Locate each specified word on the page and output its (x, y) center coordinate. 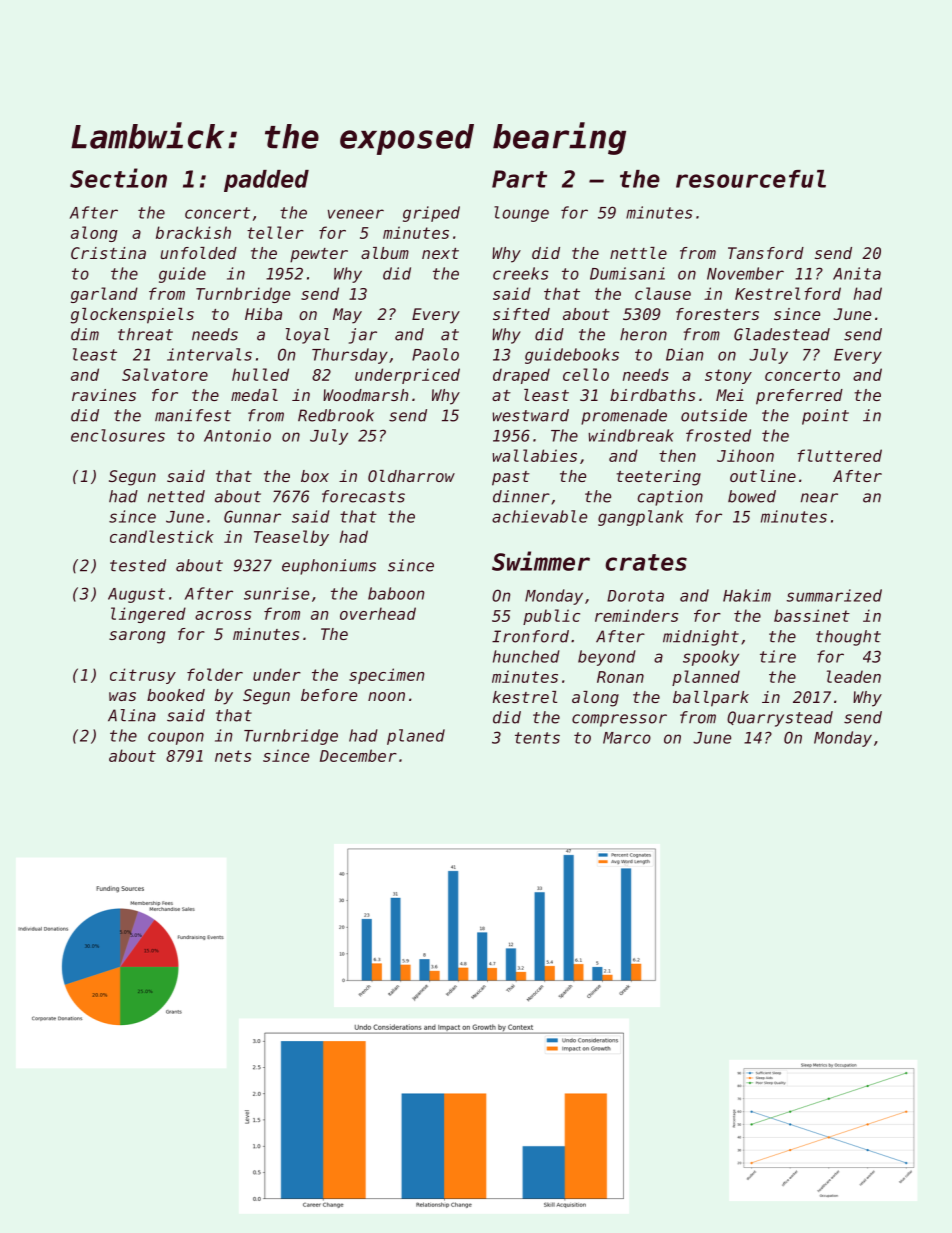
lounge (521, 214)
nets (233, 756)
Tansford (766, 253)
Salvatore (165, 374)
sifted (521, 314)
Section (118, 178)
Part (519, 179)
